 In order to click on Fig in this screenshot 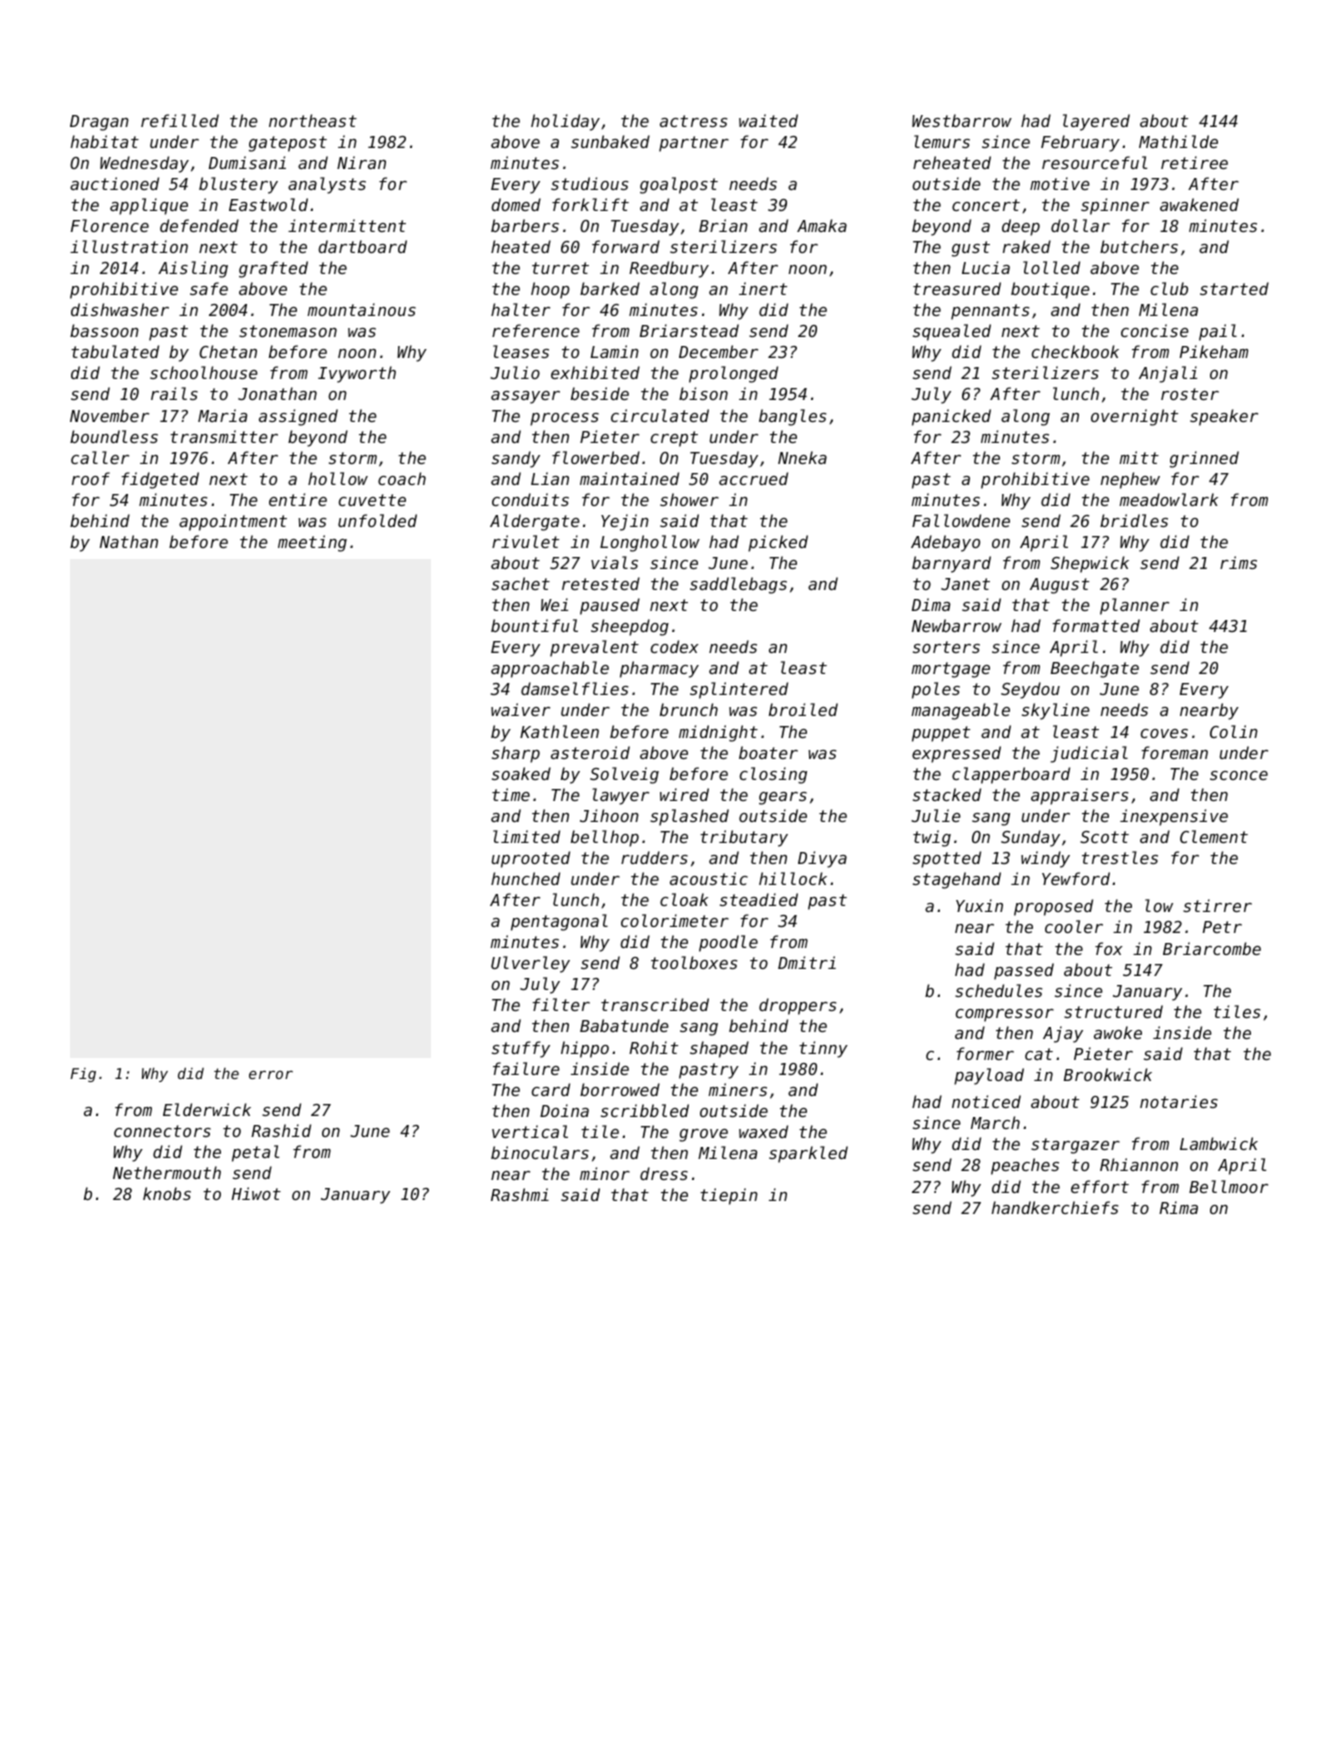, I will do `click(83, 1075)`.
